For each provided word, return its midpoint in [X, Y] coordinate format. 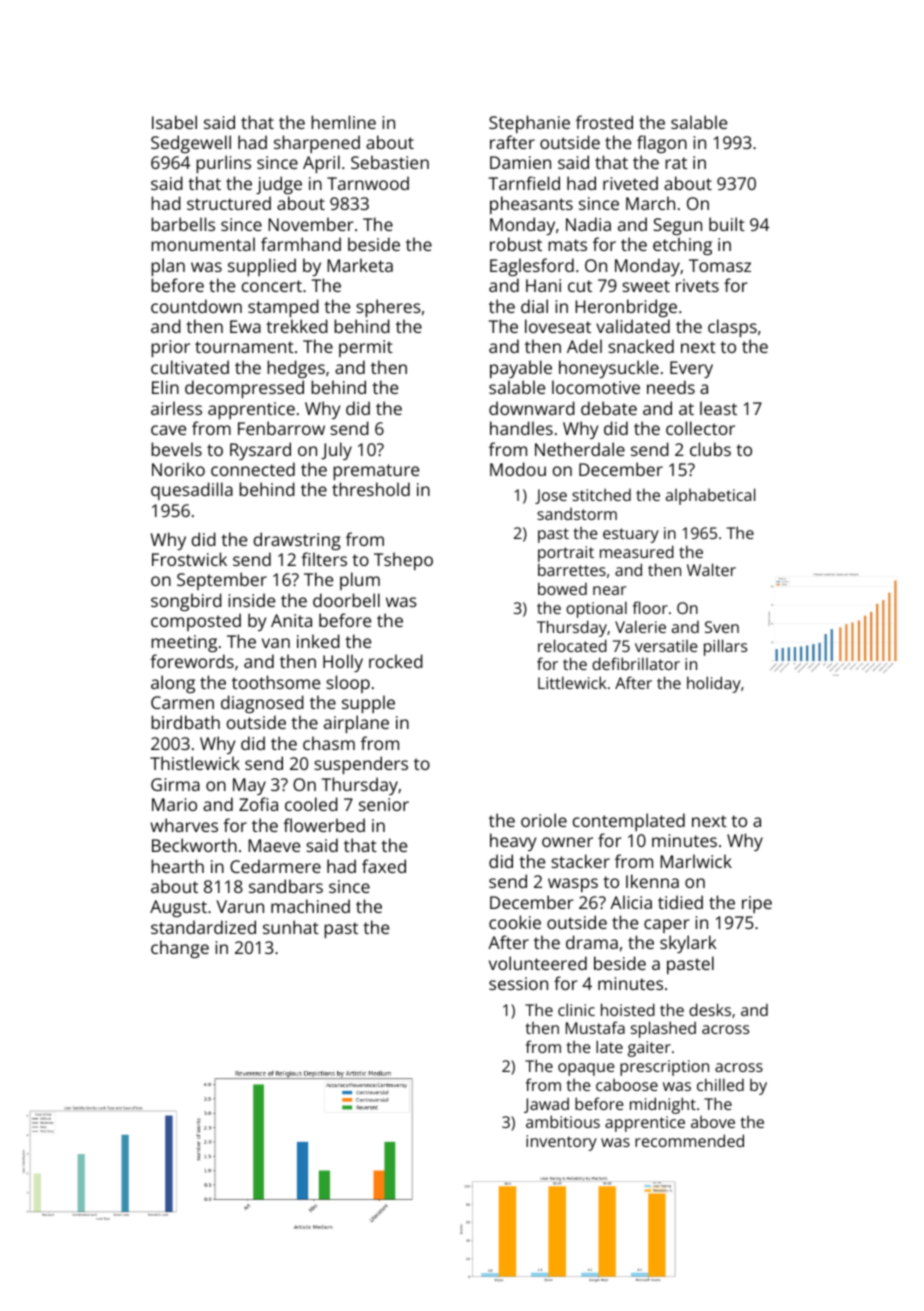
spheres [388, 308]
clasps [732, 328]
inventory [561, 1143]
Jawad [546, 1105]
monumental [203, 244]
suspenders [361, 765]
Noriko [178, 469]
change [180, 949]
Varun [240, 906]
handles [521, 428]
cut [580, 286]
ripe [757, 904]
